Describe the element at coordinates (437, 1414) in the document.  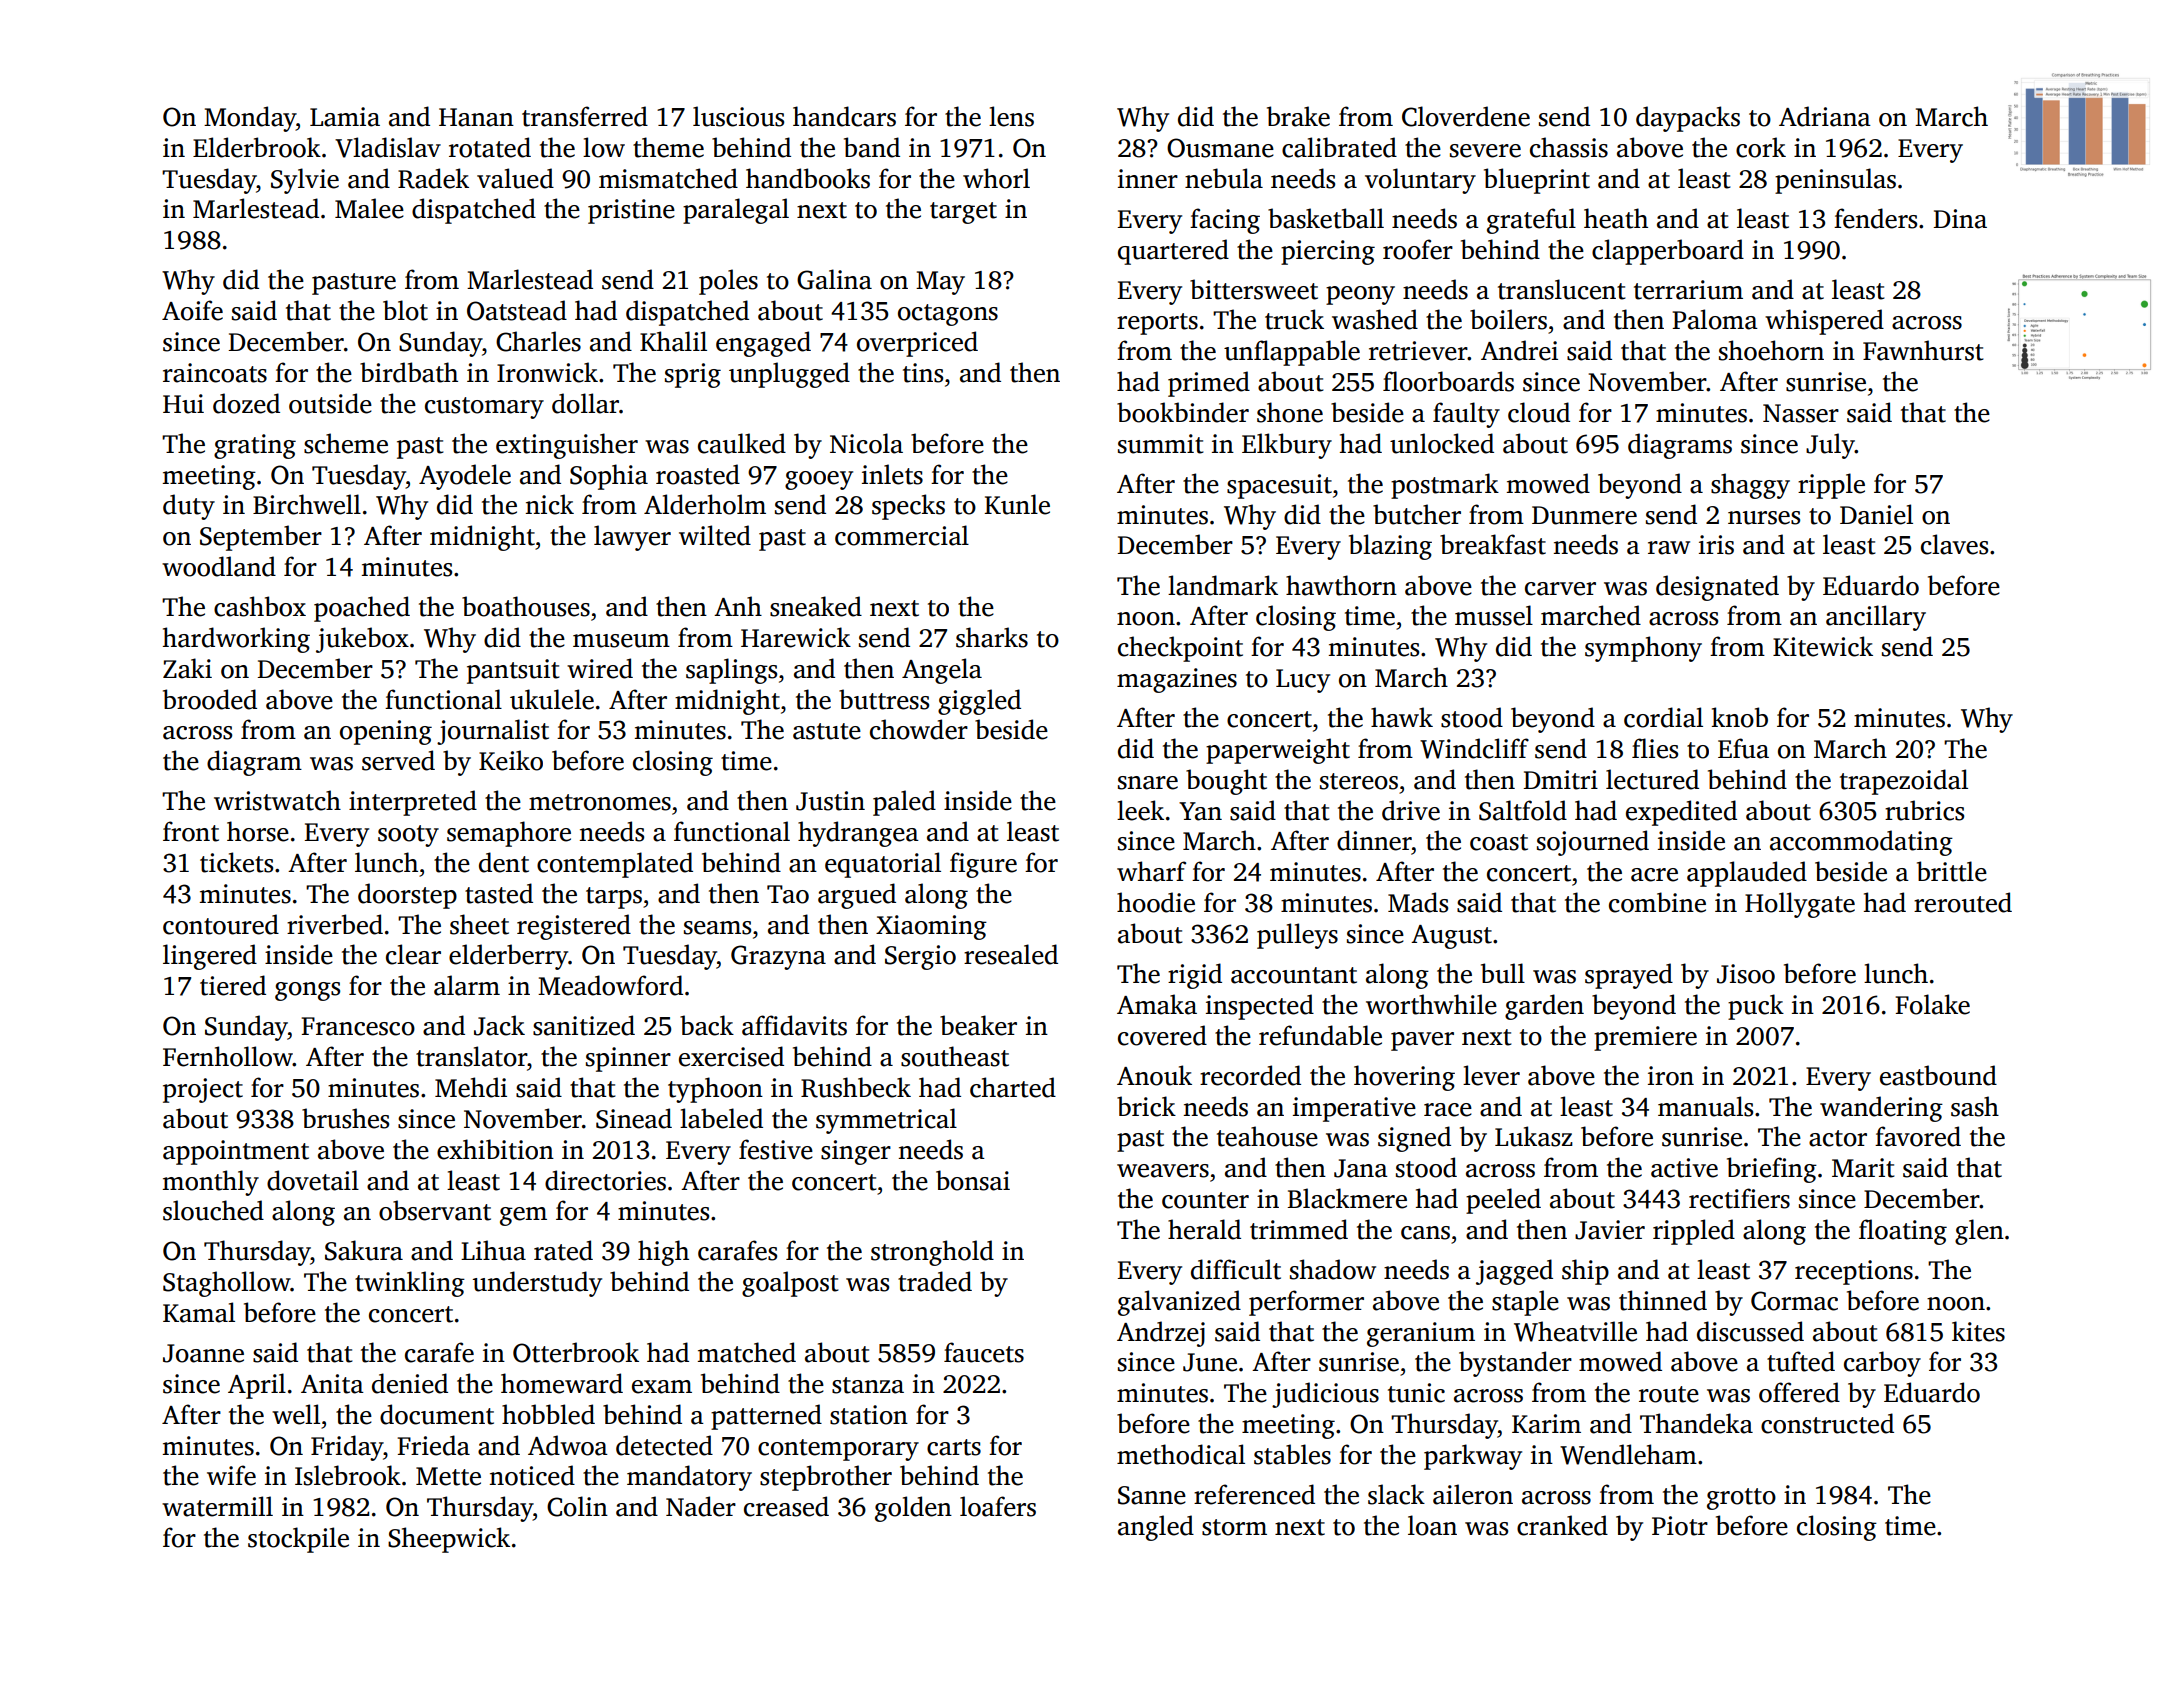
I see `document` at that location.
